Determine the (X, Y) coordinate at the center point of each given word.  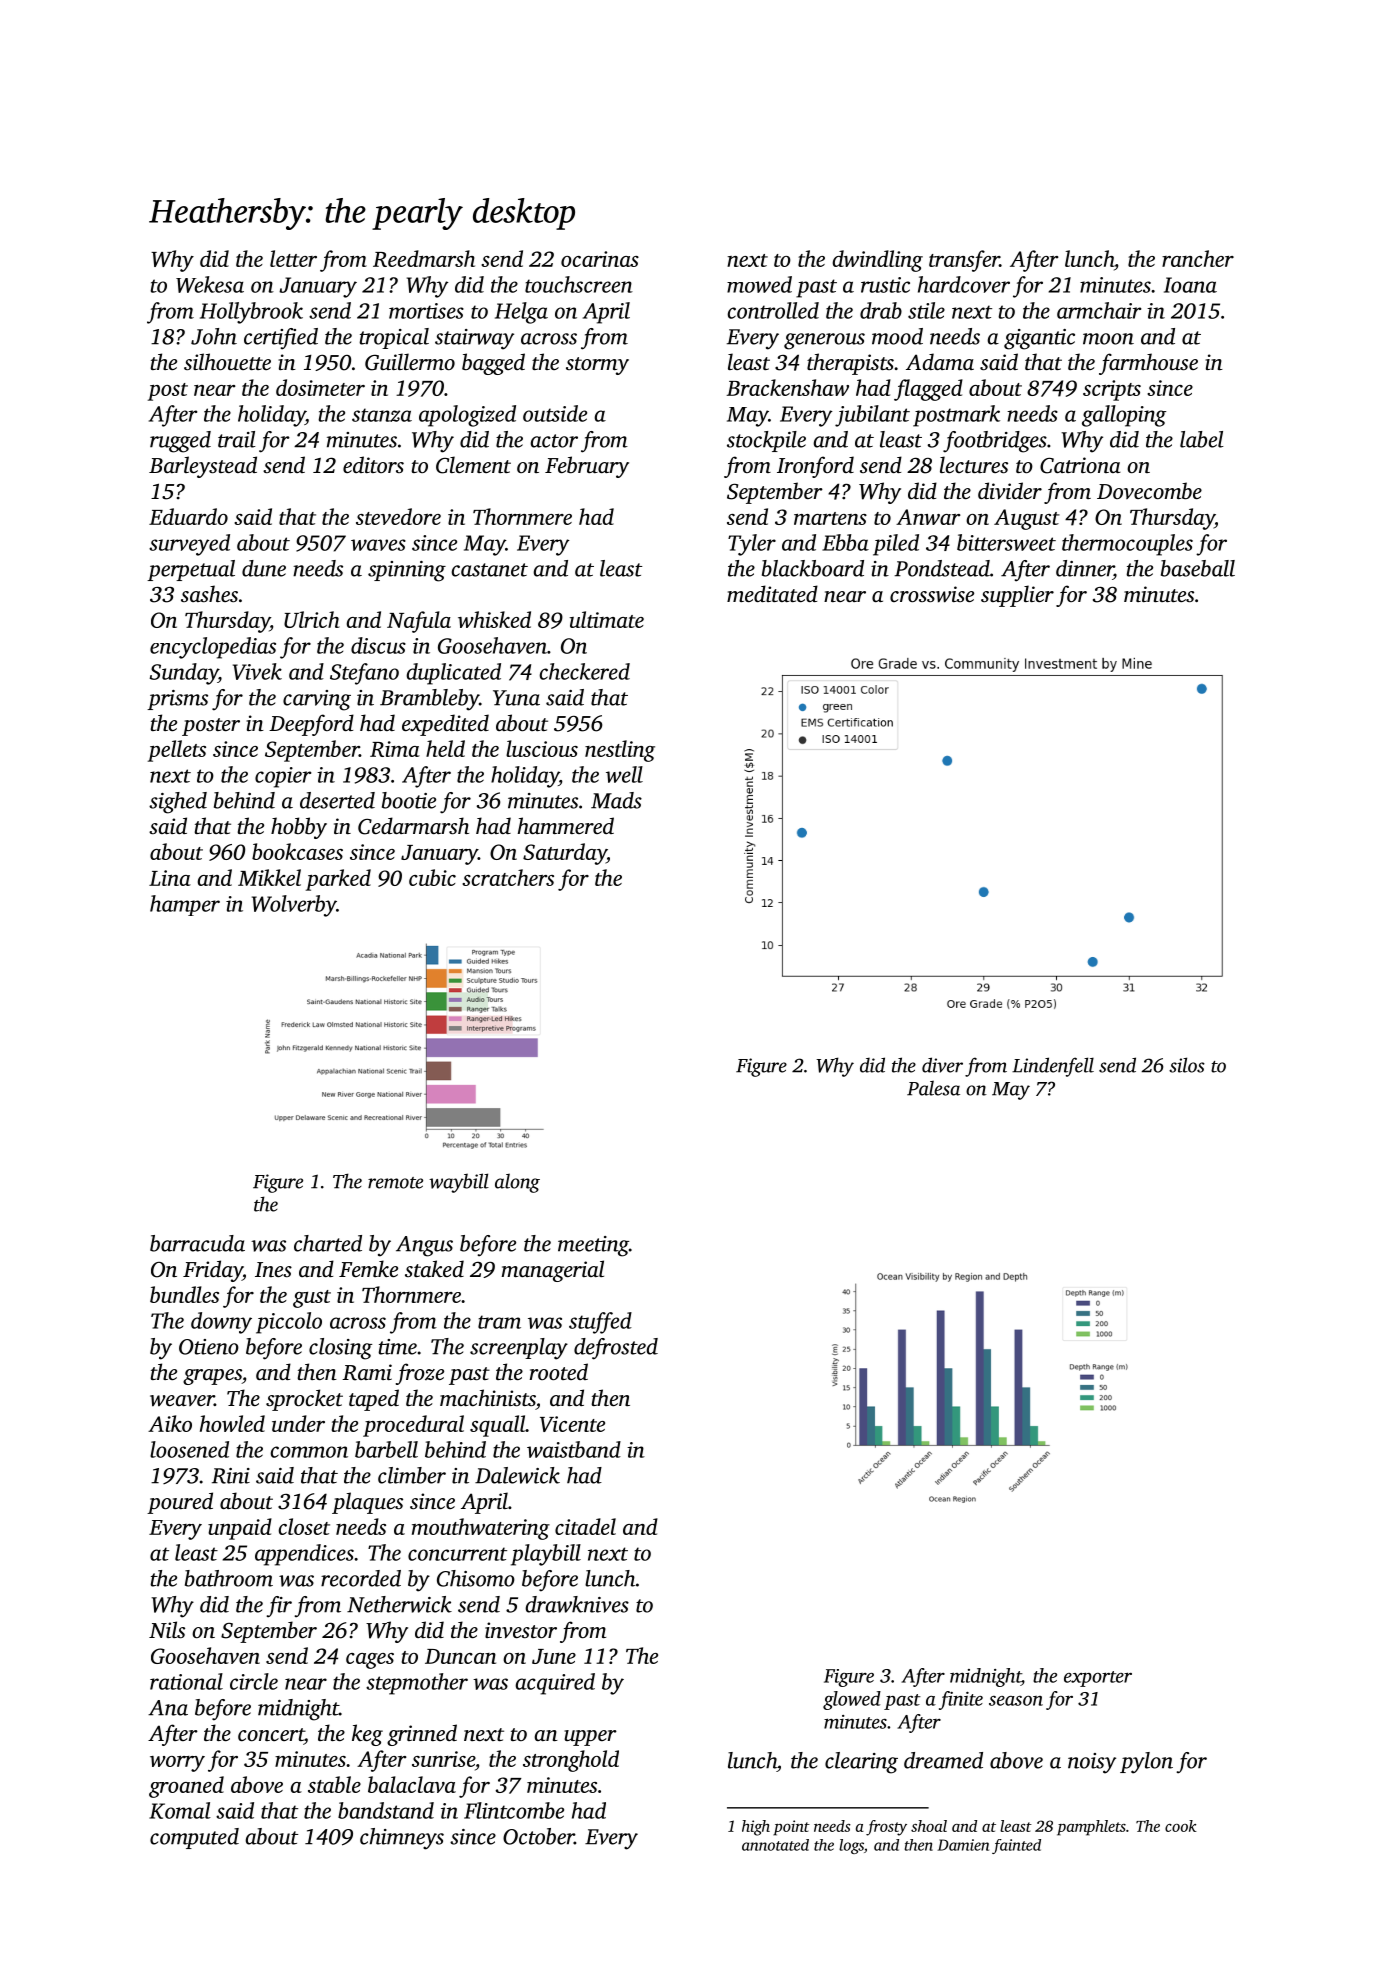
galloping (1124, 416)
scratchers (508, 877)
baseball (1198, 568)
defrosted (616, 1349)
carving (317, 700)
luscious (542, 748)
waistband (574, 1449)
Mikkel (269, 877)
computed (194, 1838)
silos (1187, 1065)
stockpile (766, 441)
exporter (1098, 1679)
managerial (553, 1271)
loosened (189, 1449)
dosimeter (320, 387)
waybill (459, 1183)
